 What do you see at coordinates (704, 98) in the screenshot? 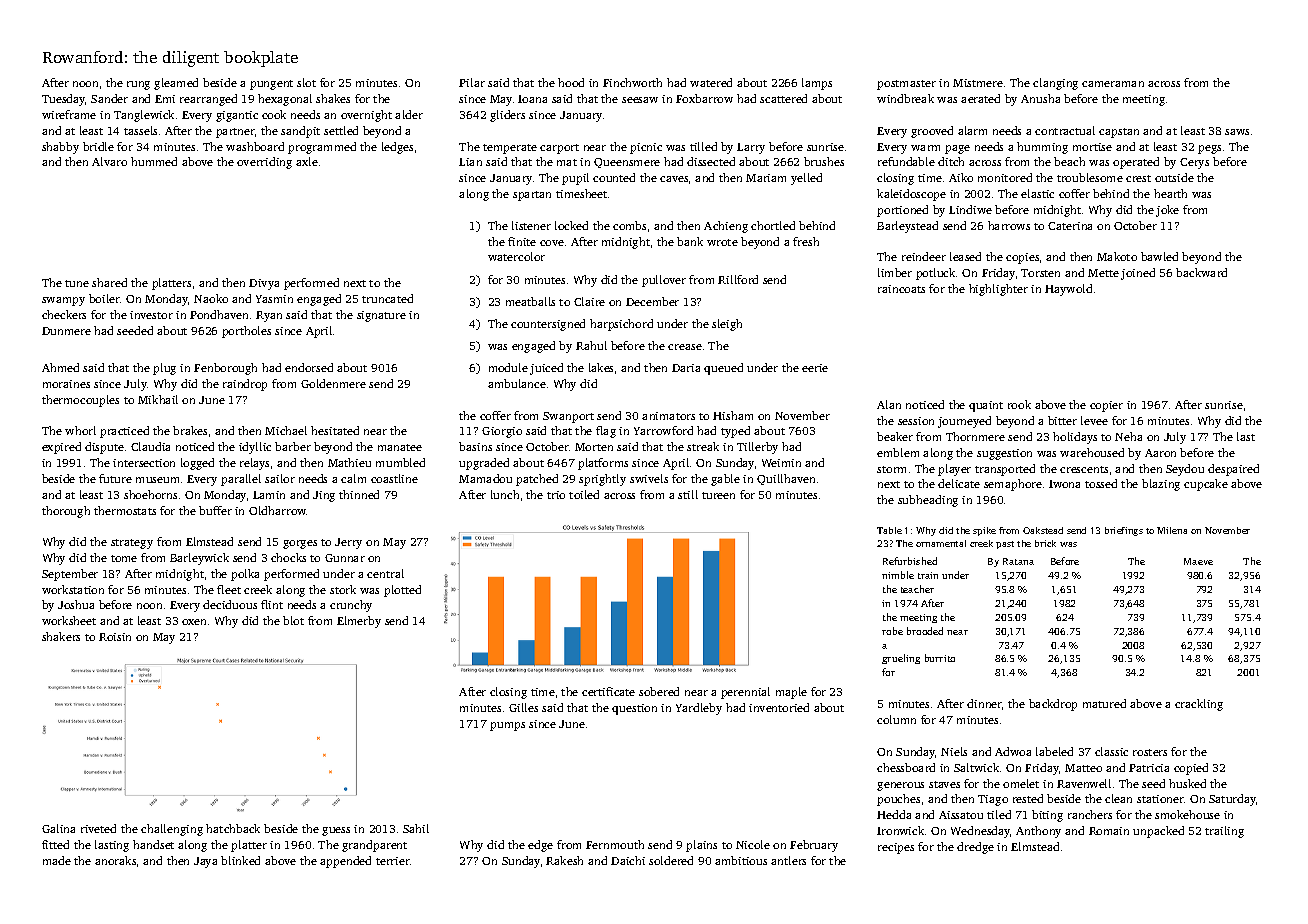
I see `Foxbarrow` at bounding box center [704, 98].
